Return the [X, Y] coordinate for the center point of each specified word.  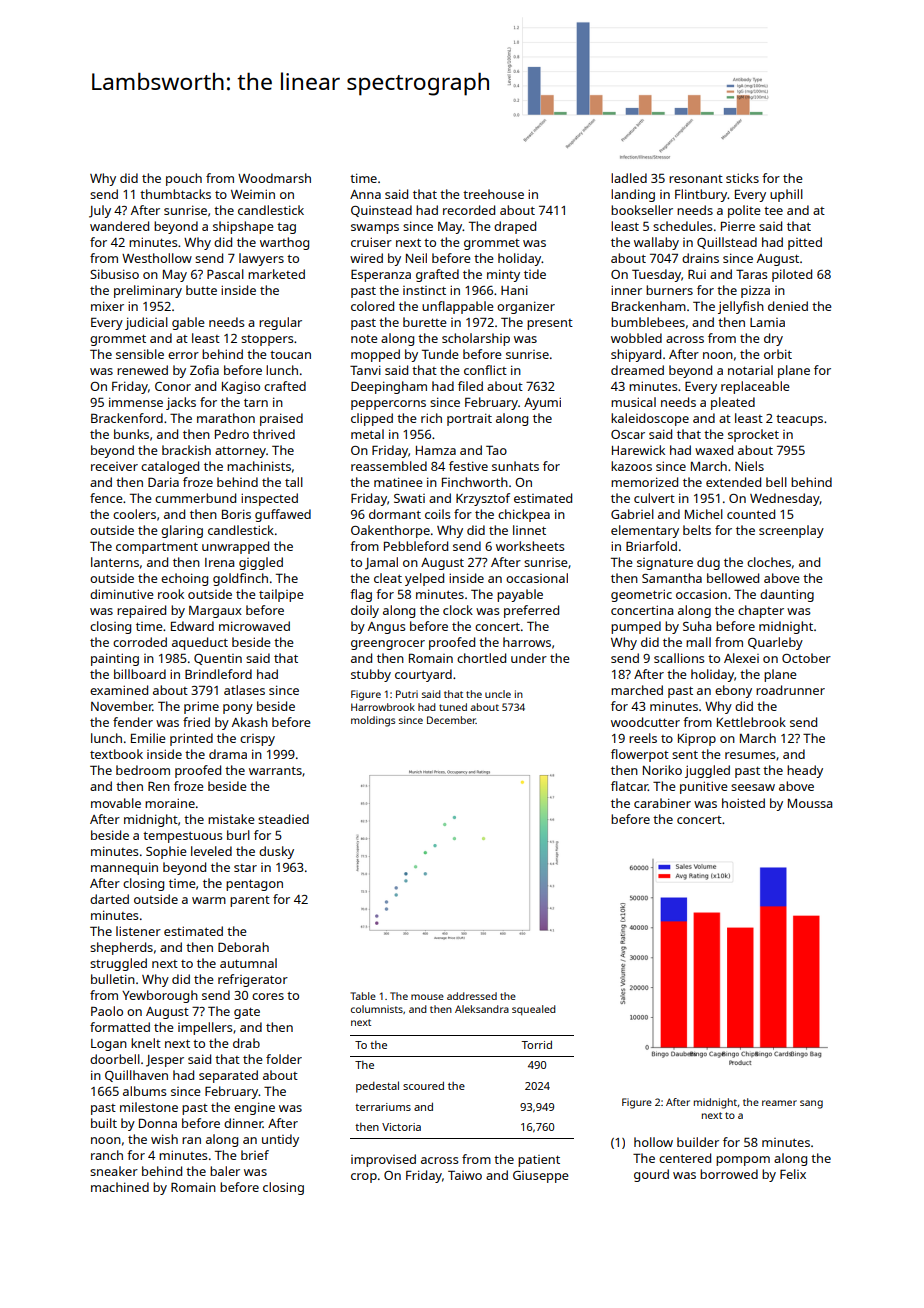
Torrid [536, 1044]
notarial [750, 370]
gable [188, 323]
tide [535, 274]
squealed [534, 1010]
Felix [793, 1174]
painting [115, 659]
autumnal [248, 963]
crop [364, 1178]
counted [751, 514]
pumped [636, 627]
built [104, 1123]
